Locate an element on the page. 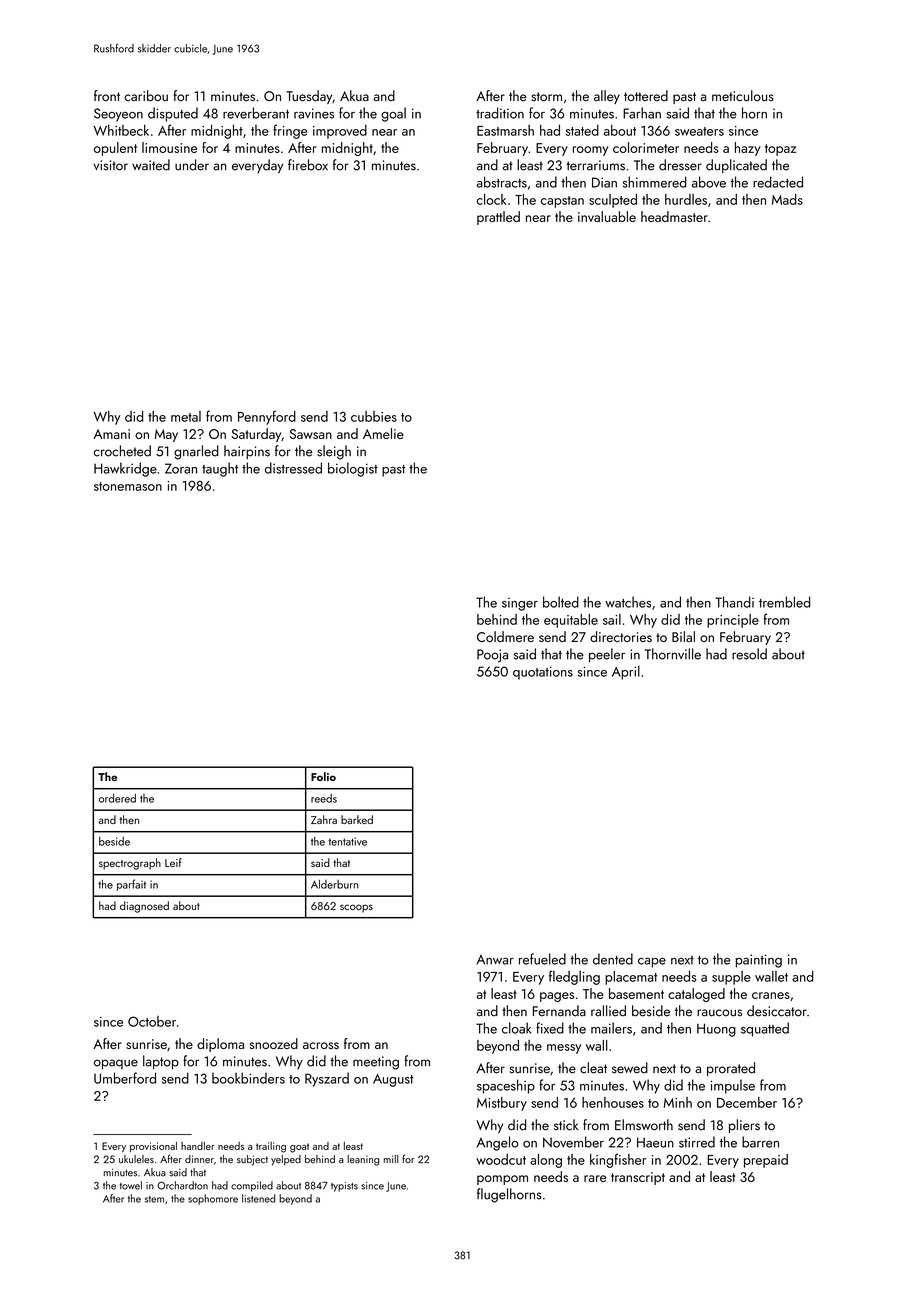 This document has width=908, height=1316. meeting is located at coordinates (376, 1063).
